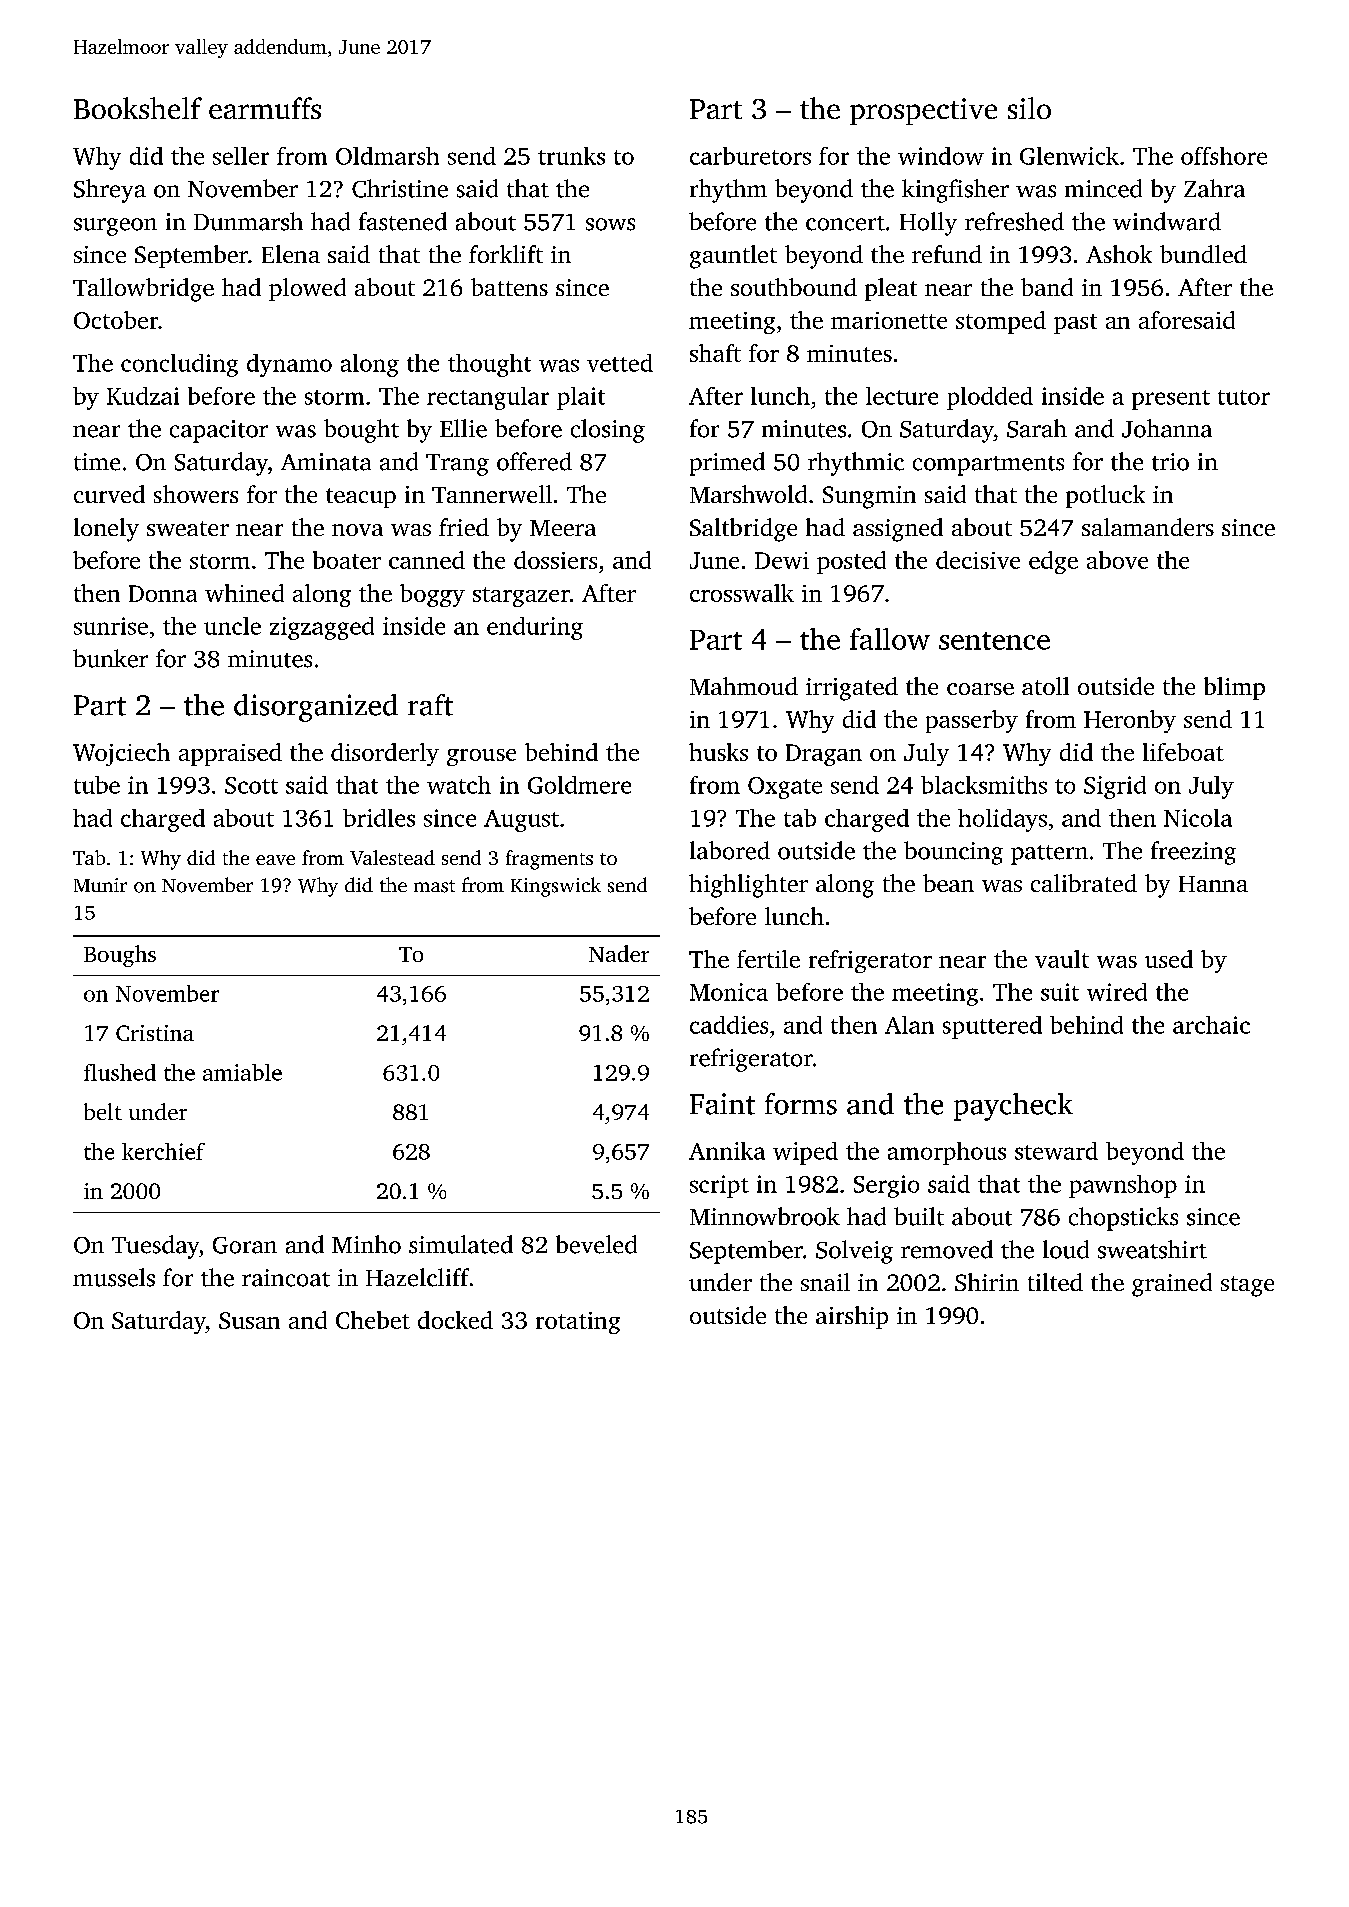 This page has width=1349, height=1907. Describe the element at coordinates (109, 494) in the page. I see `curved` at that location.
